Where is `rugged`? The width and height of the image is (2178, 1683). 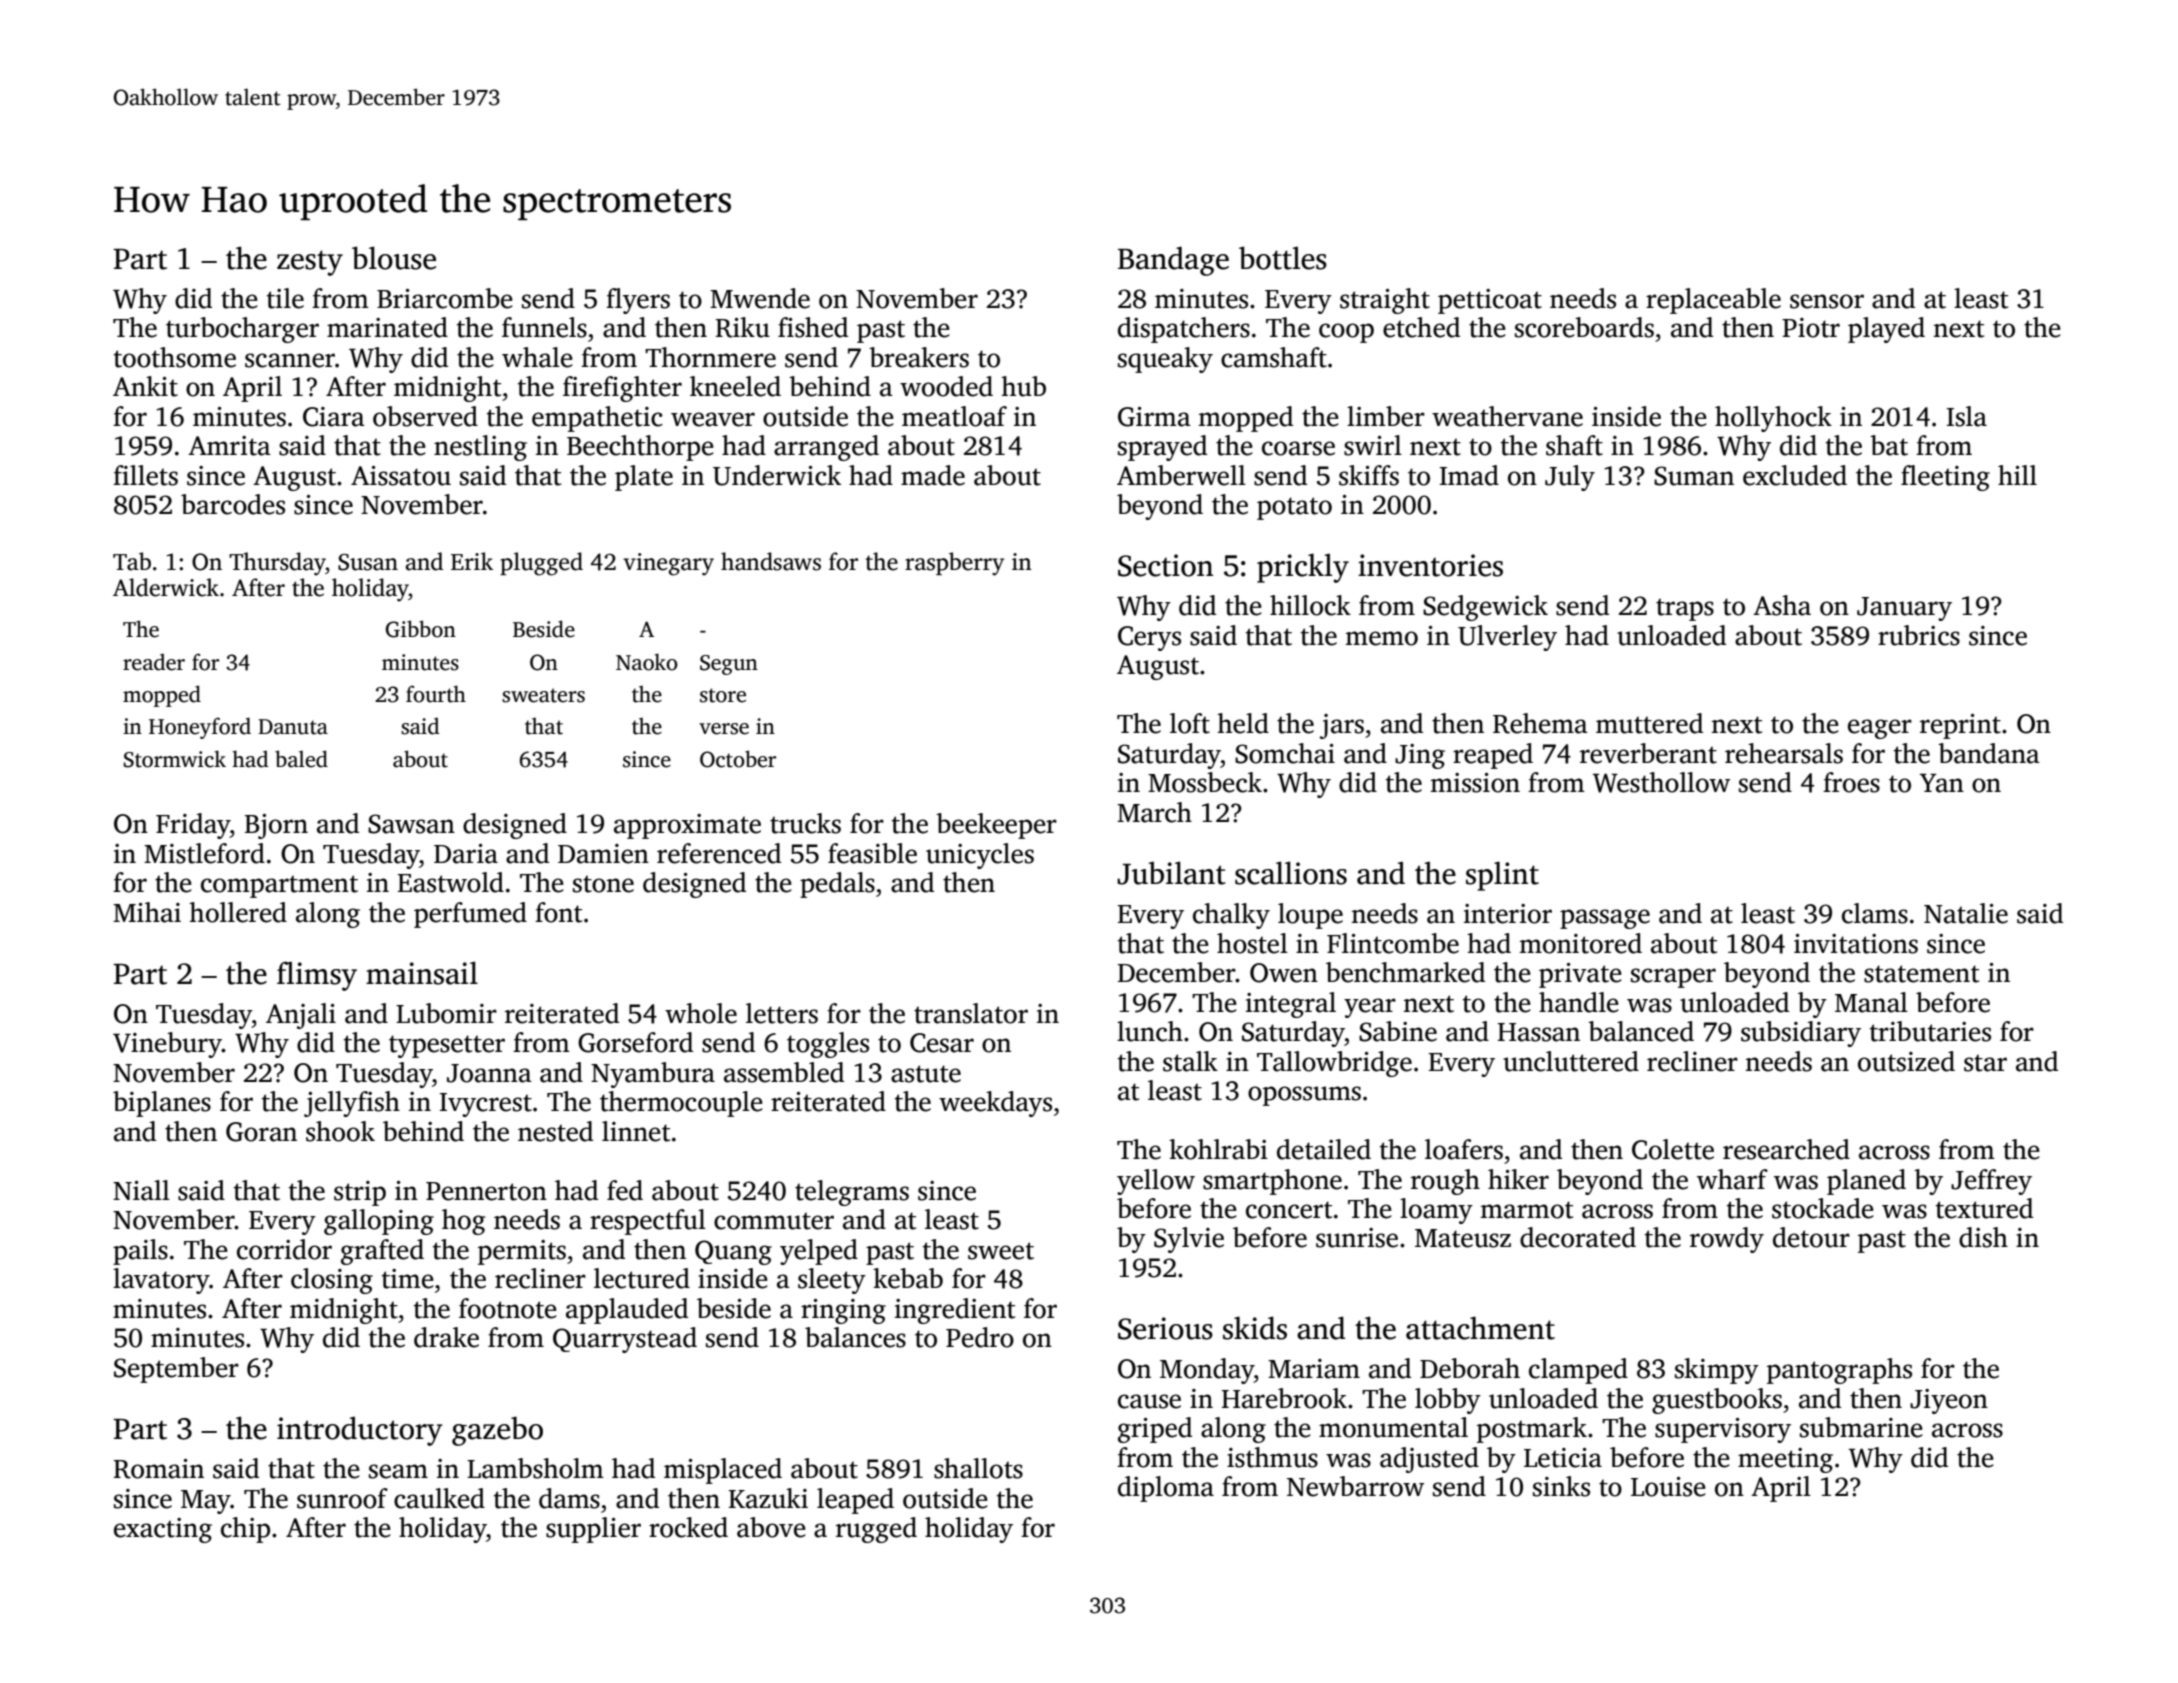 rugged is located at coordinates (876, 1530).
